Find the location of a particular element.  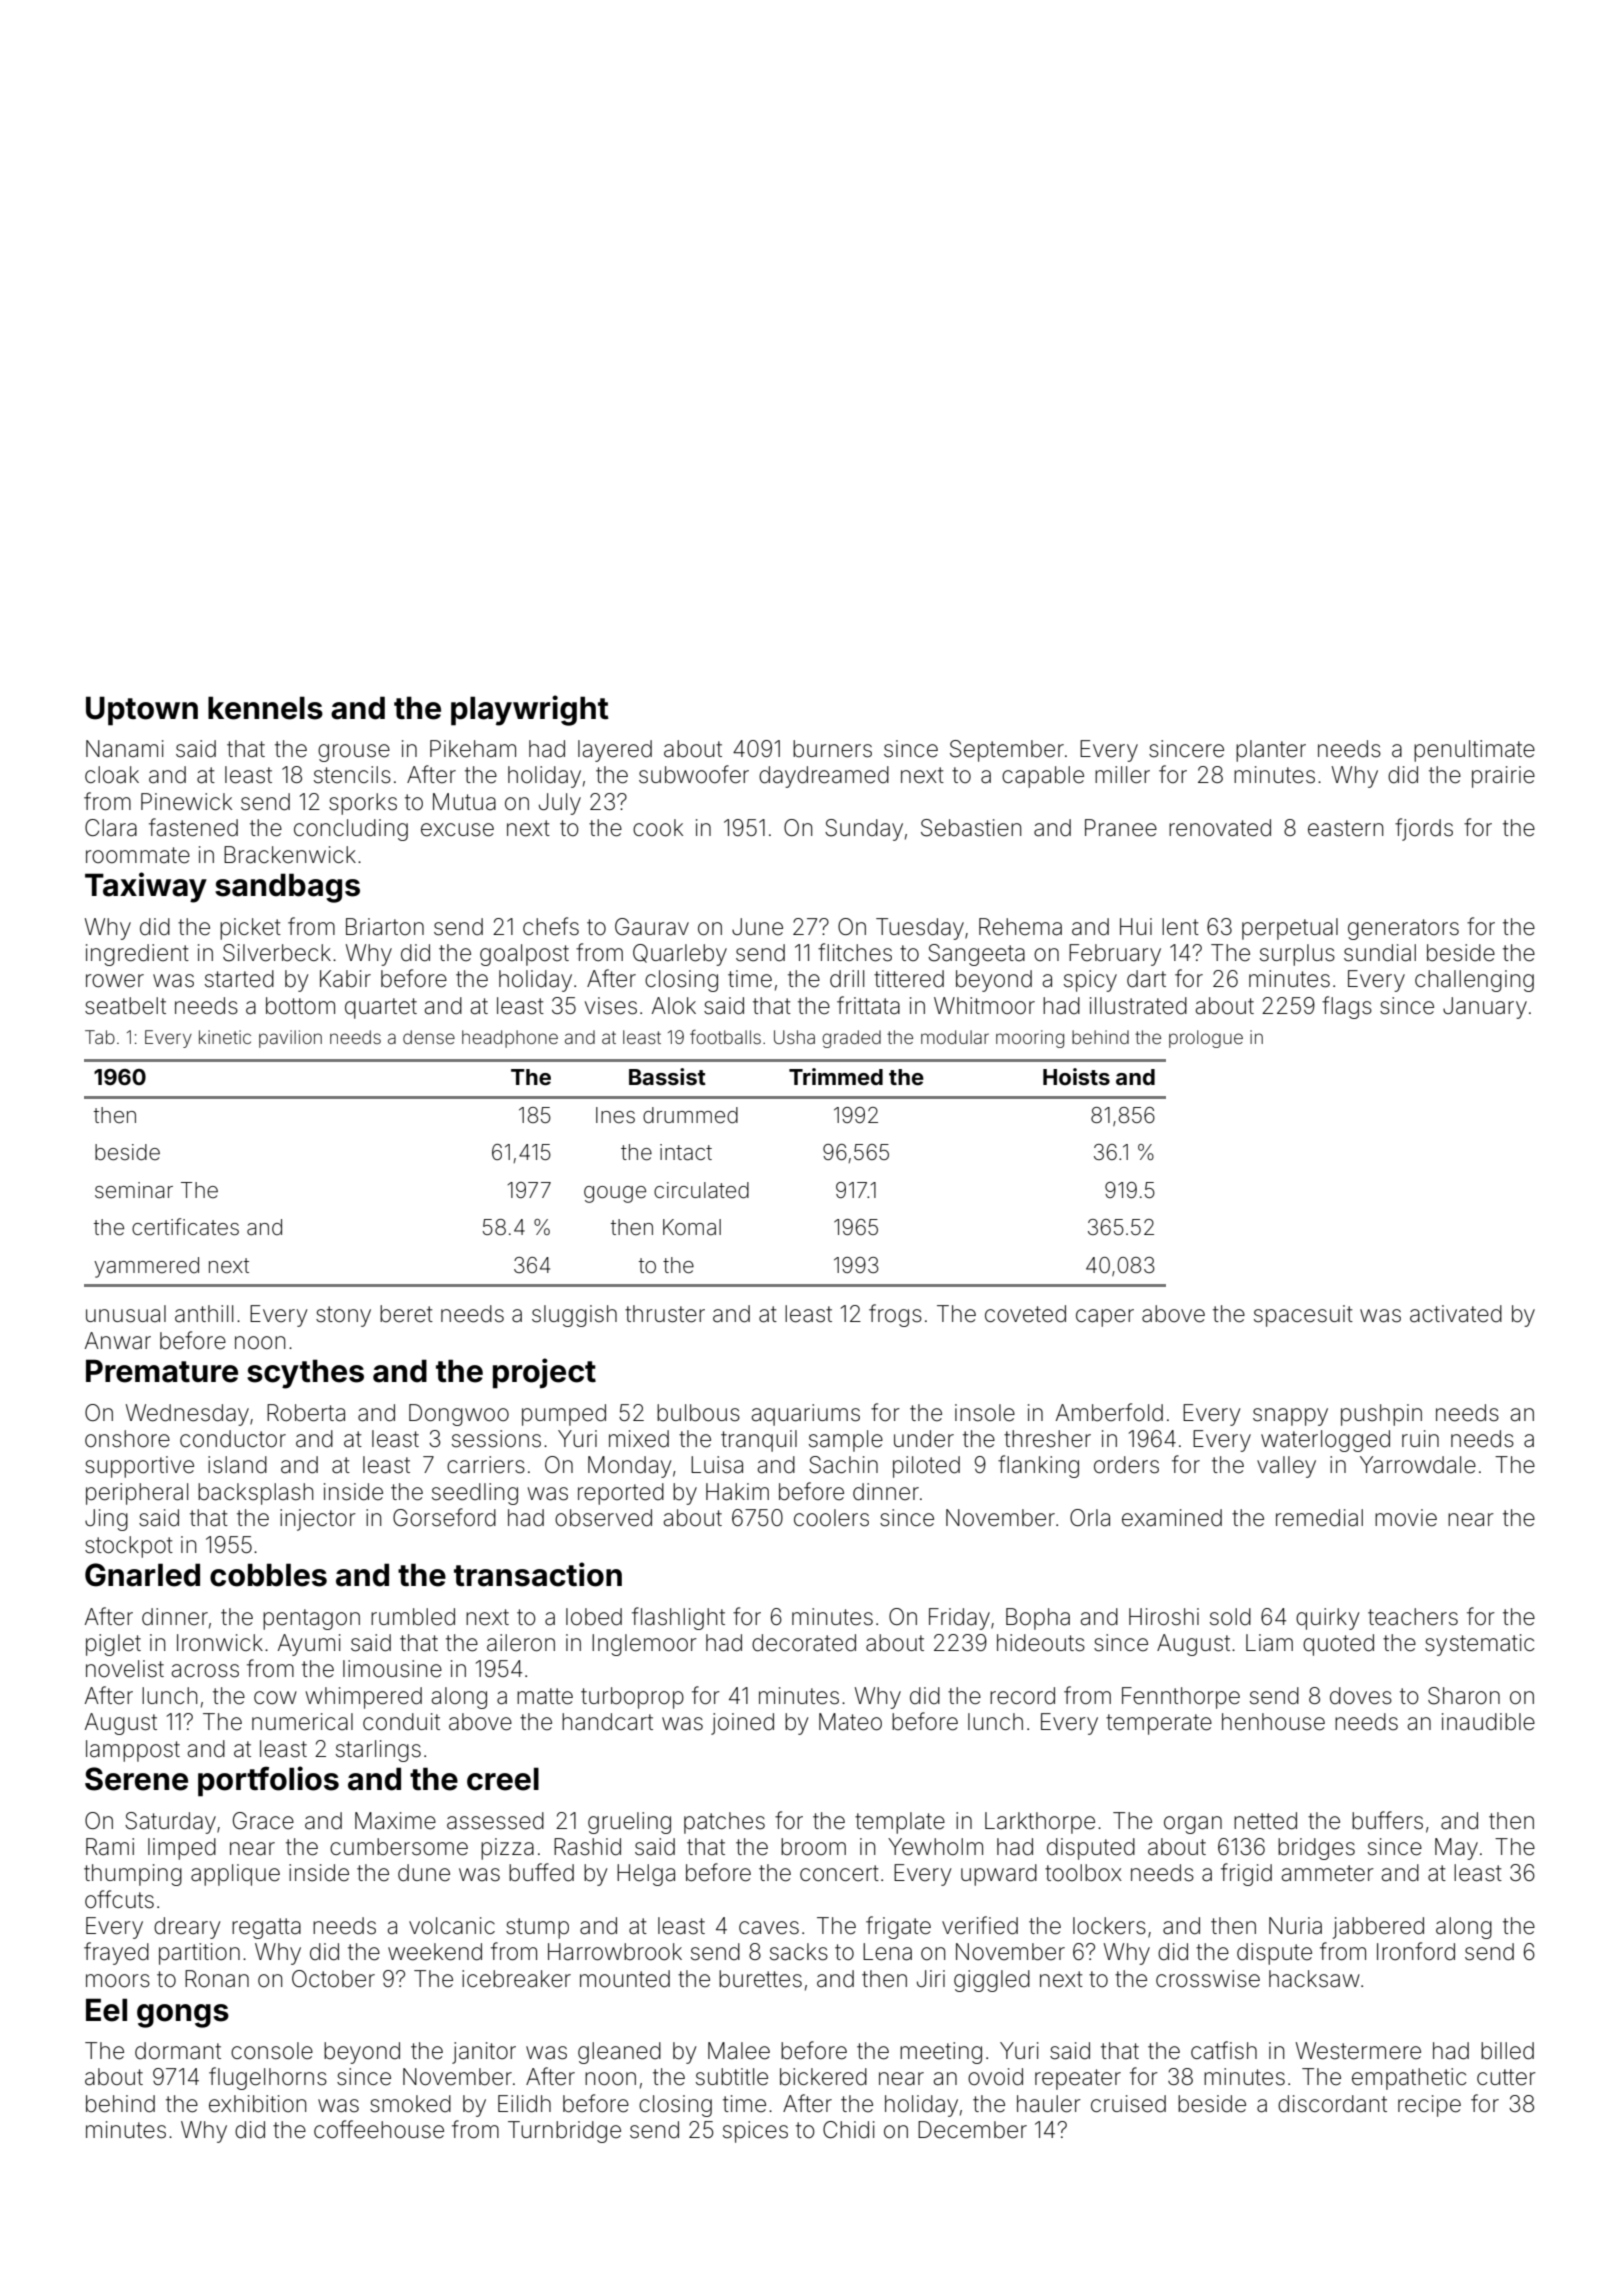

coolers is located at coordinates (831, 1518).
